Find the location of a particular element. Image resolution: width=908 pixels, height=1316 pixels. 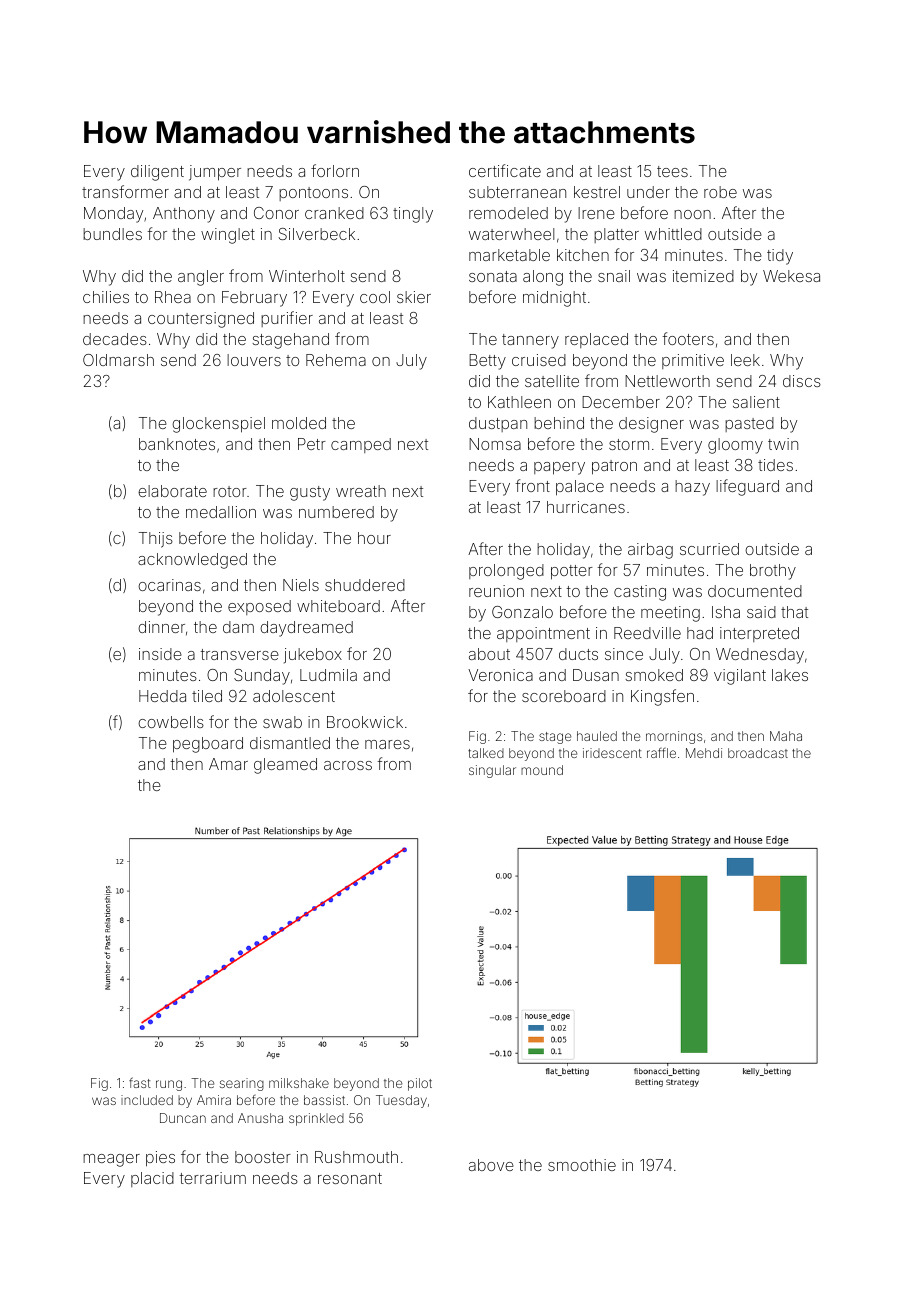

above is located at coordinates (491, 1165).
